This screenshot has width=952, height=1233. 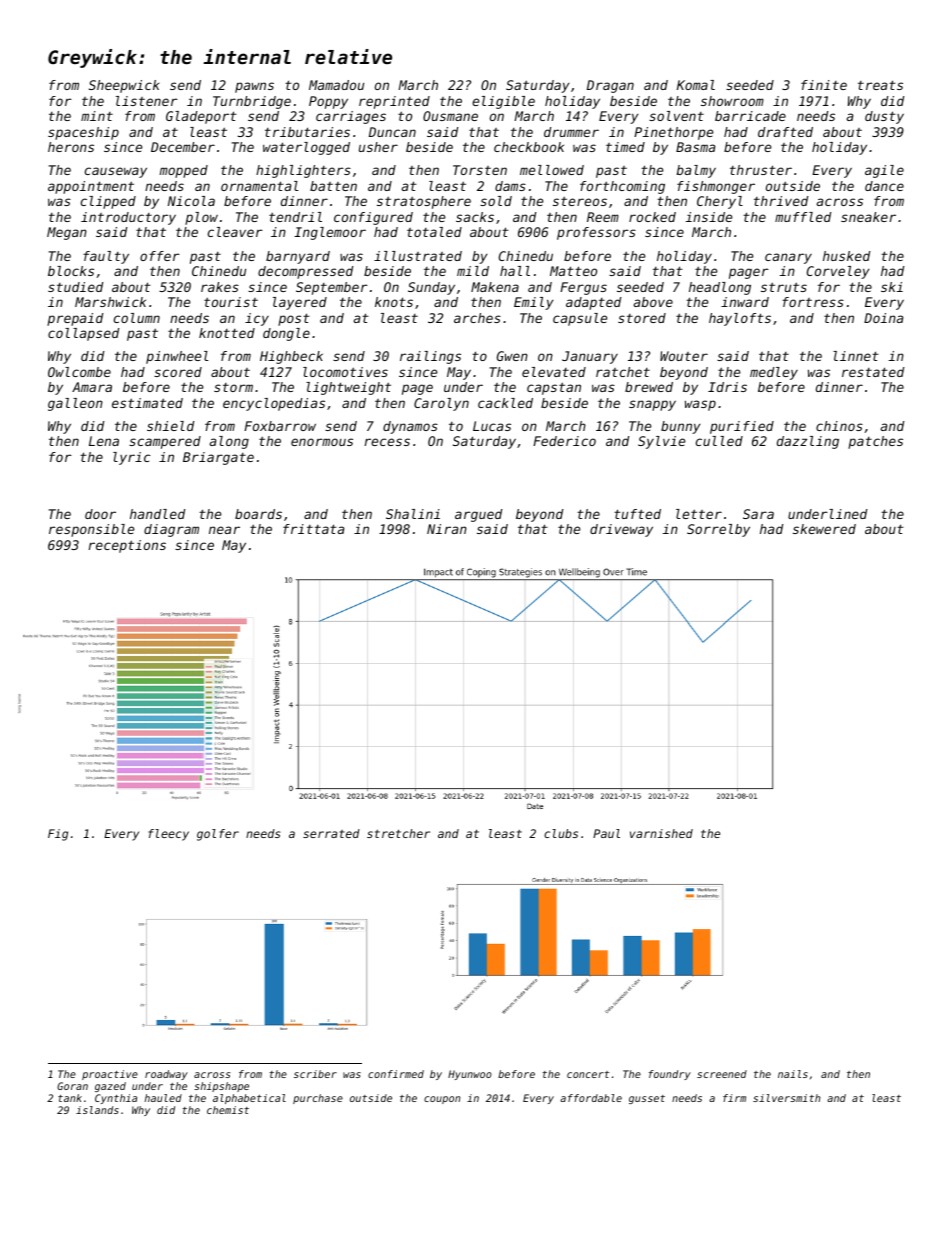 I want to click on purchase, so click(x=318, y=1099).
